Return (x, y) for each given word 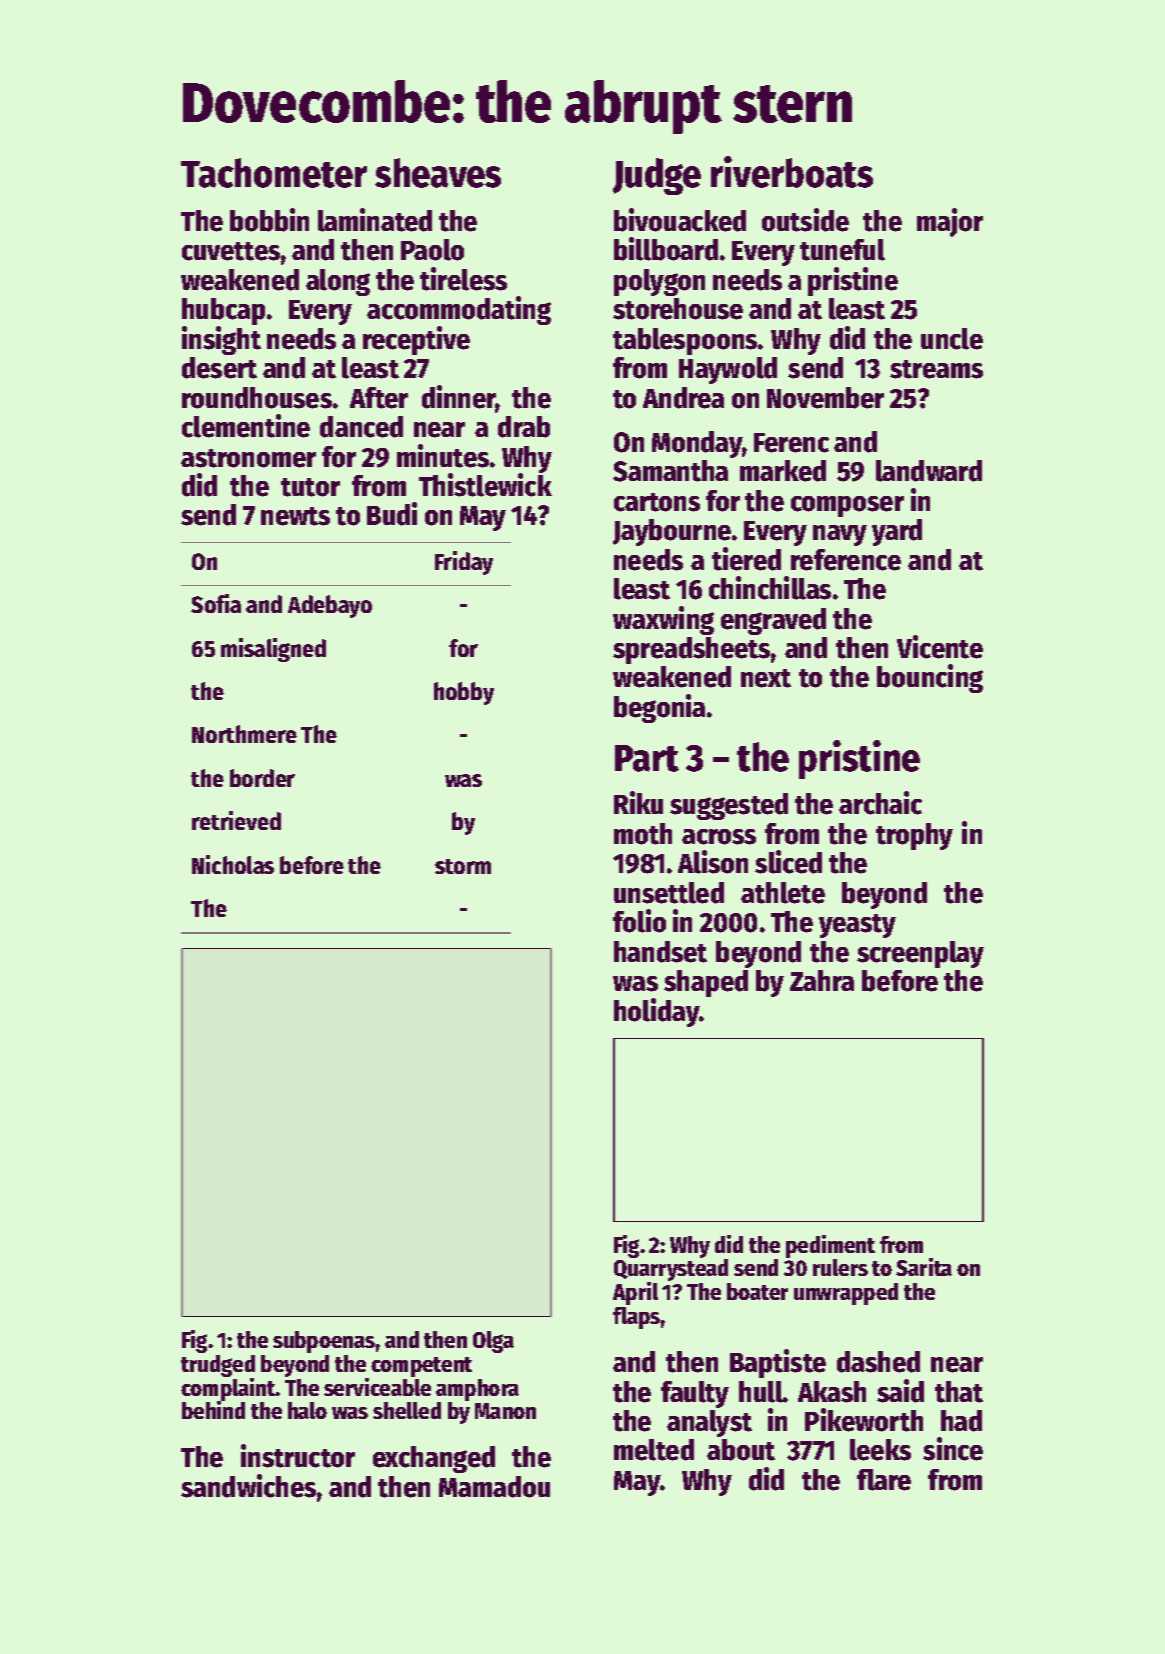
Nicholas (233, 864)
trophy (914, 836)
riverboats (792, 172)
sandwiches (248, 1486)
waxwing (663, 620)
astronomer (248, 458)
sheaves (438, 173)
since (953, 1449)
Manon (505, 1411)
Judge (657, 176)
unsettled (669, 893)
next (766, 678)
